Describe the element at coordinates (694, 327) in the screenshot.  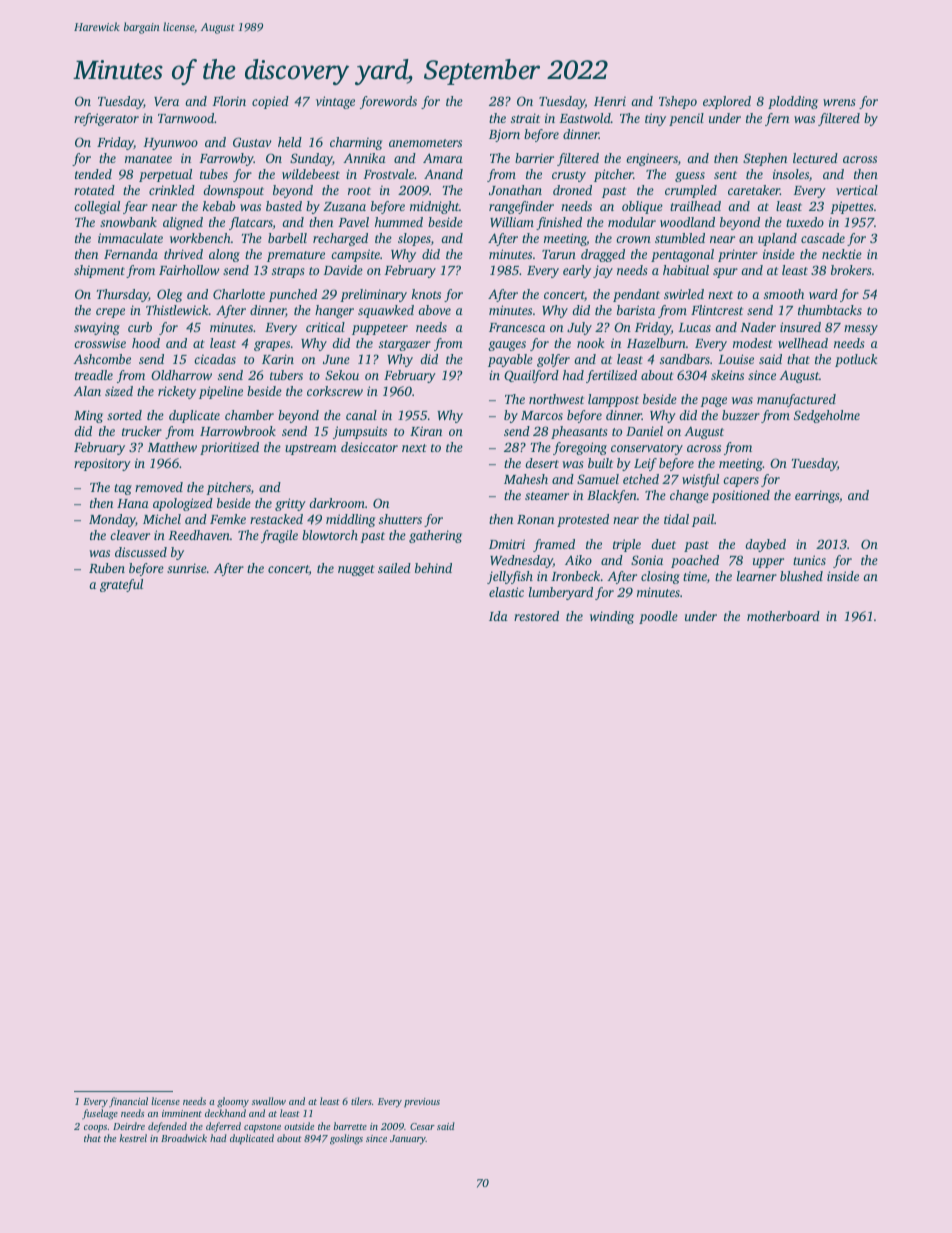
I see `Lucas` at that location.
